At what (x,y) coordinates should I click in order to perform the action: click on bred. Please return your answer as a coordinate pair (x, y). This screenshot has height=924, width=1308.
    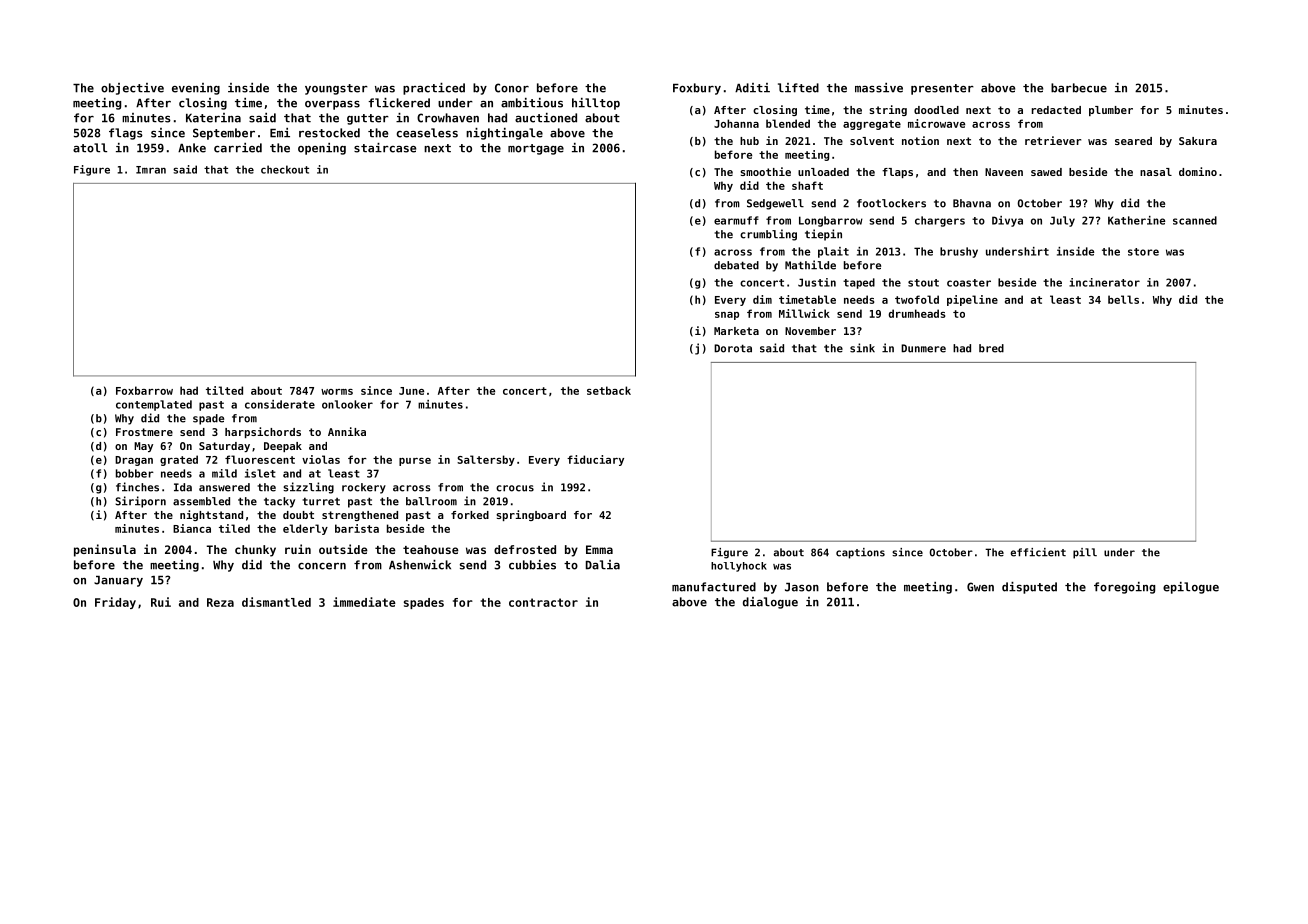
    Looking at the image, I should click on (991, 348).
